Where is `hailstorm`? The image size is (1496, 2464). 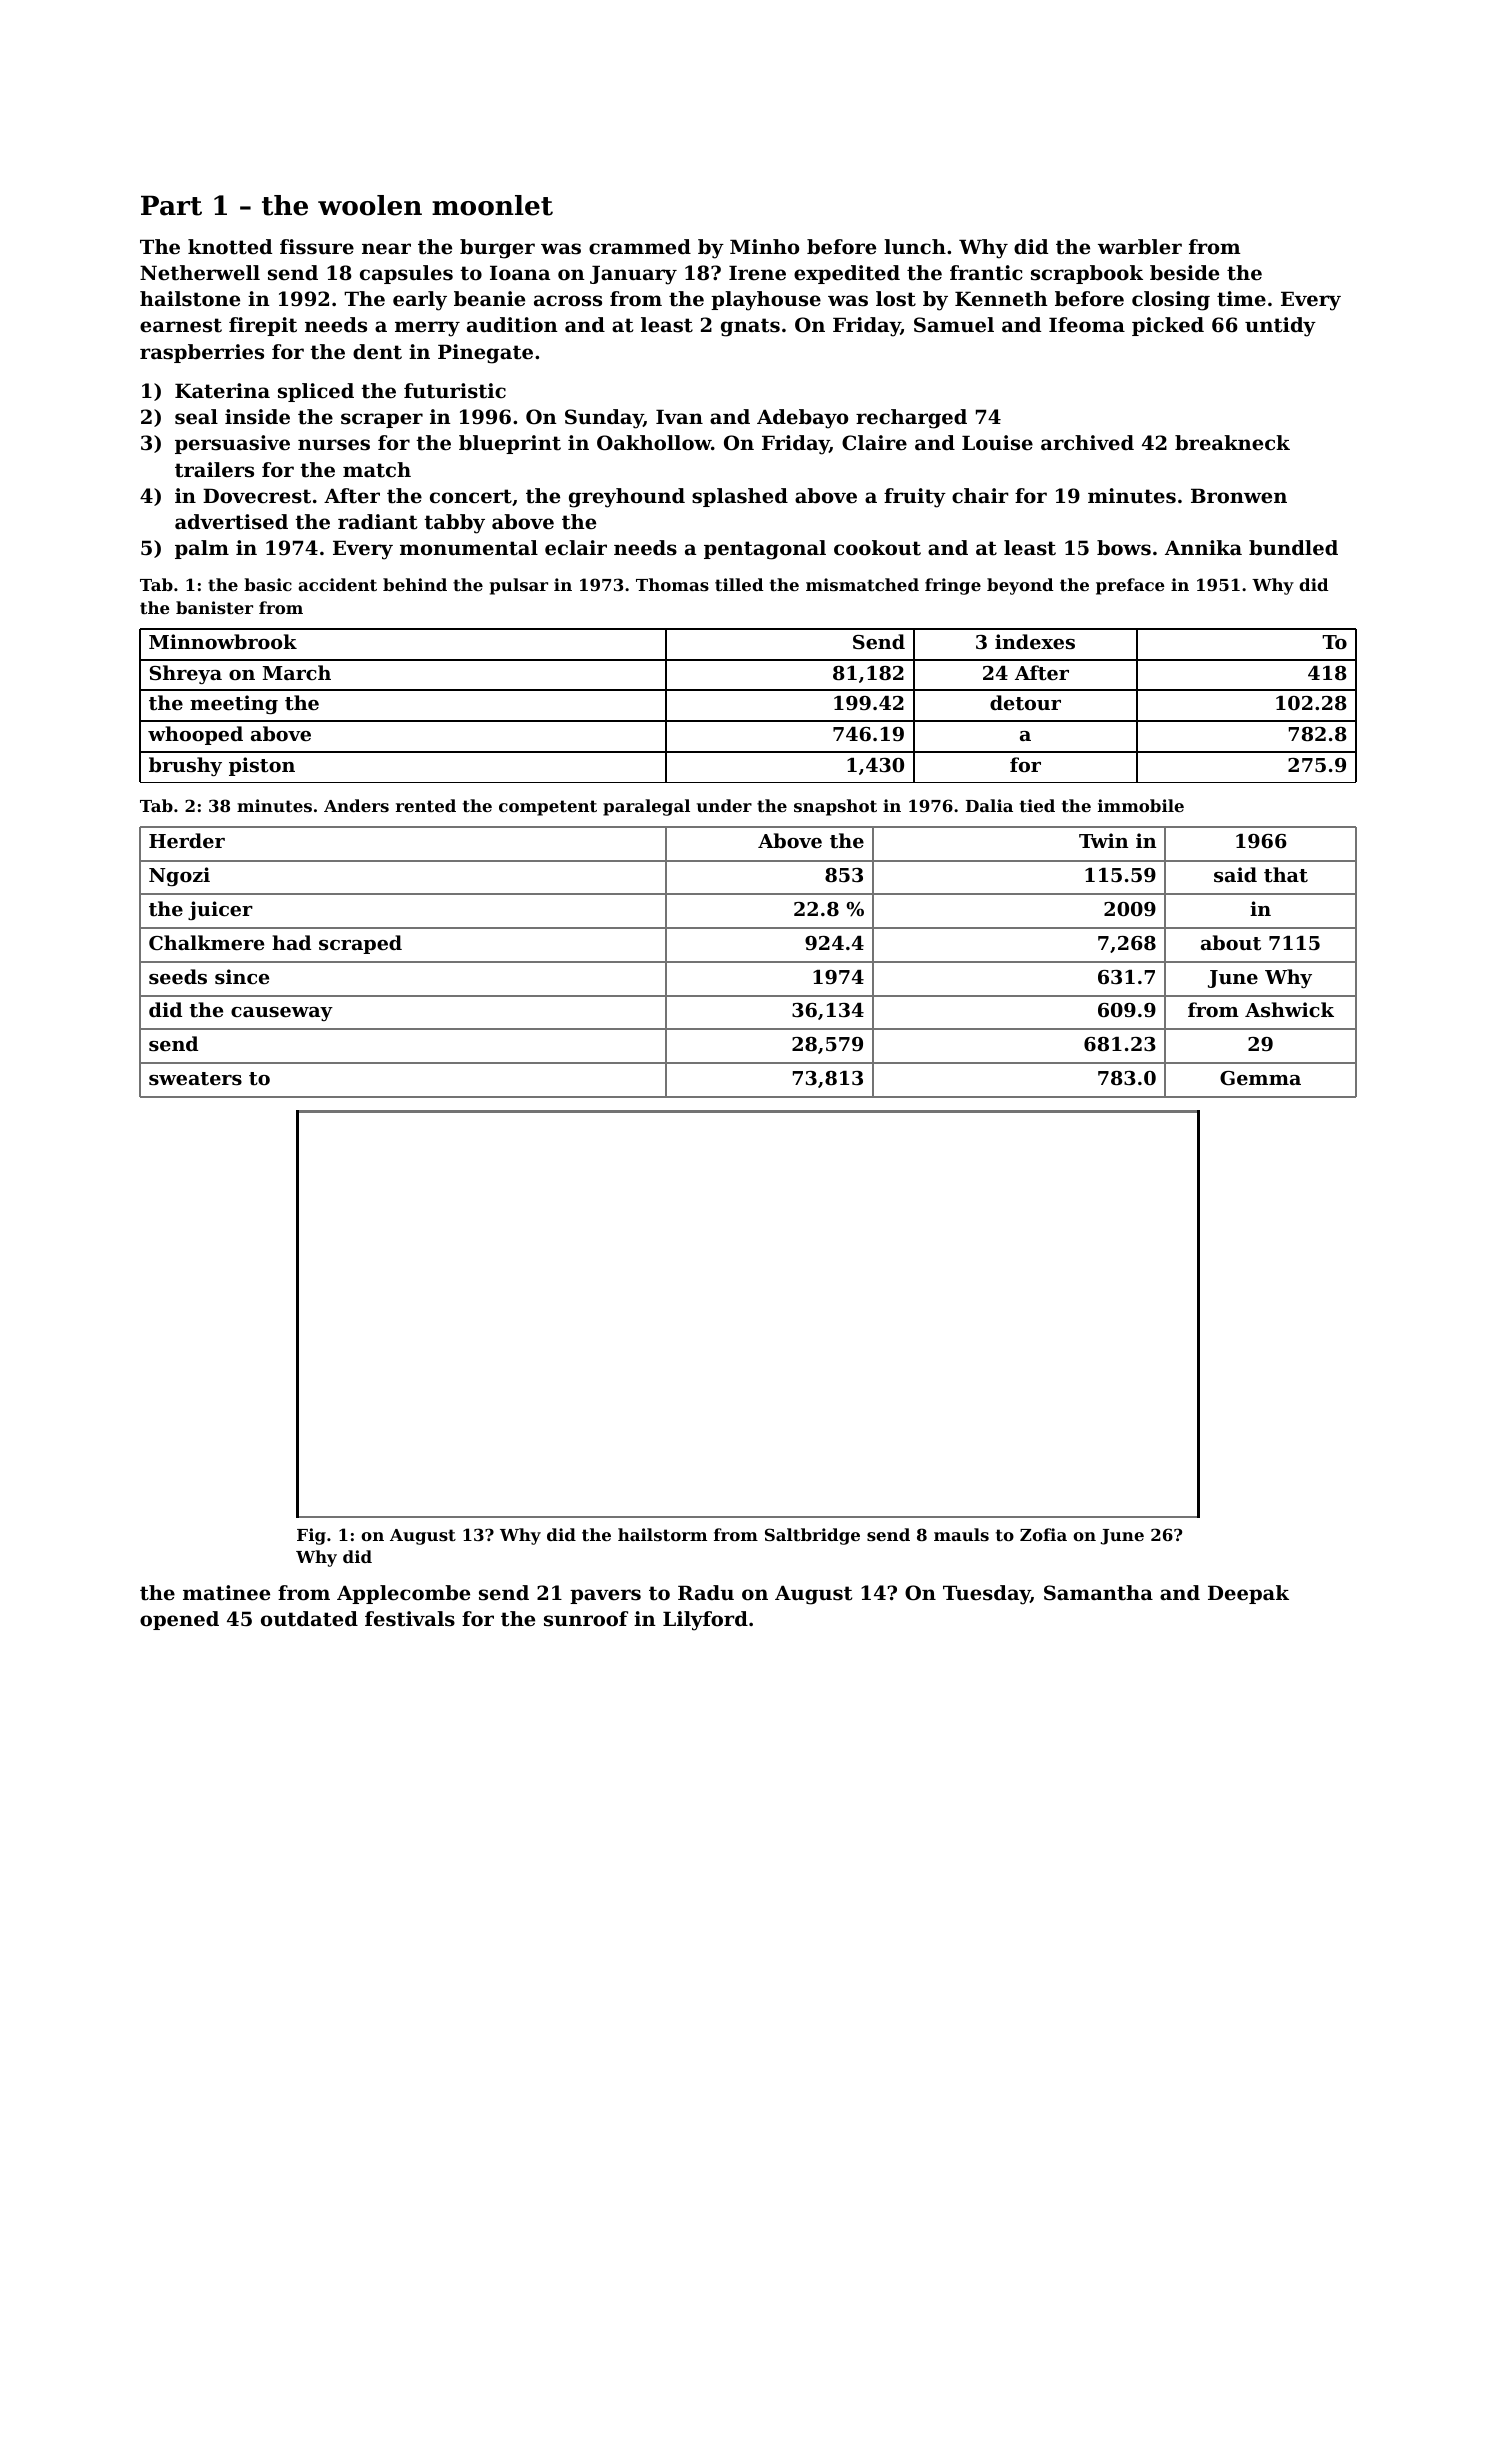
hailstorm is located at coordinates (662, 1534).
